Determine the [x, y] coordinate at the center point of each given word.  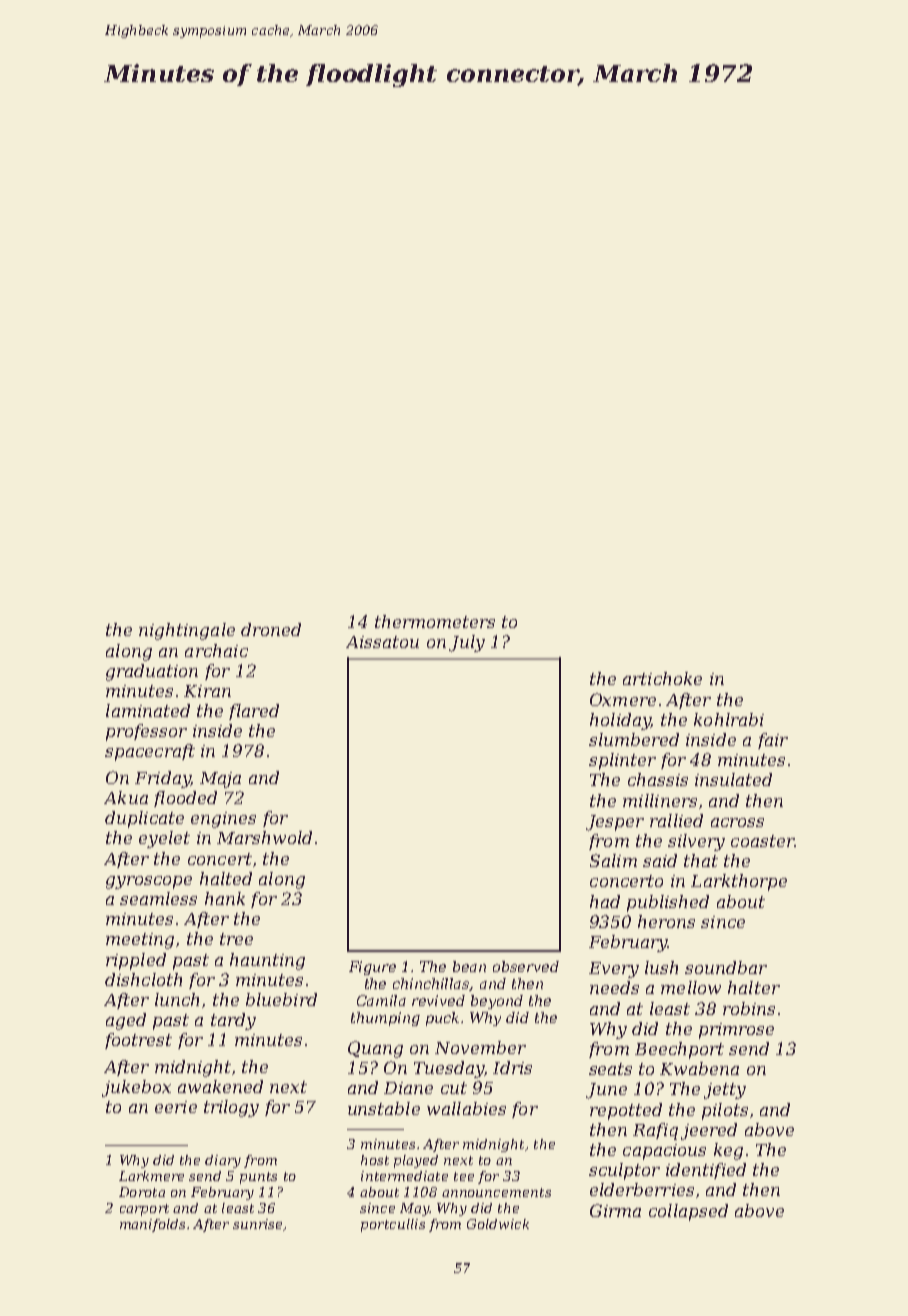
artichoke [662, 678]
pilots [725, 1111]
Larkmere [151, 1176]
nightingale [187, 631]
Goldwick [498, 1224]
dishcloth [143, 979]
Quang [375, 1049]
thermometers [435, 621]
